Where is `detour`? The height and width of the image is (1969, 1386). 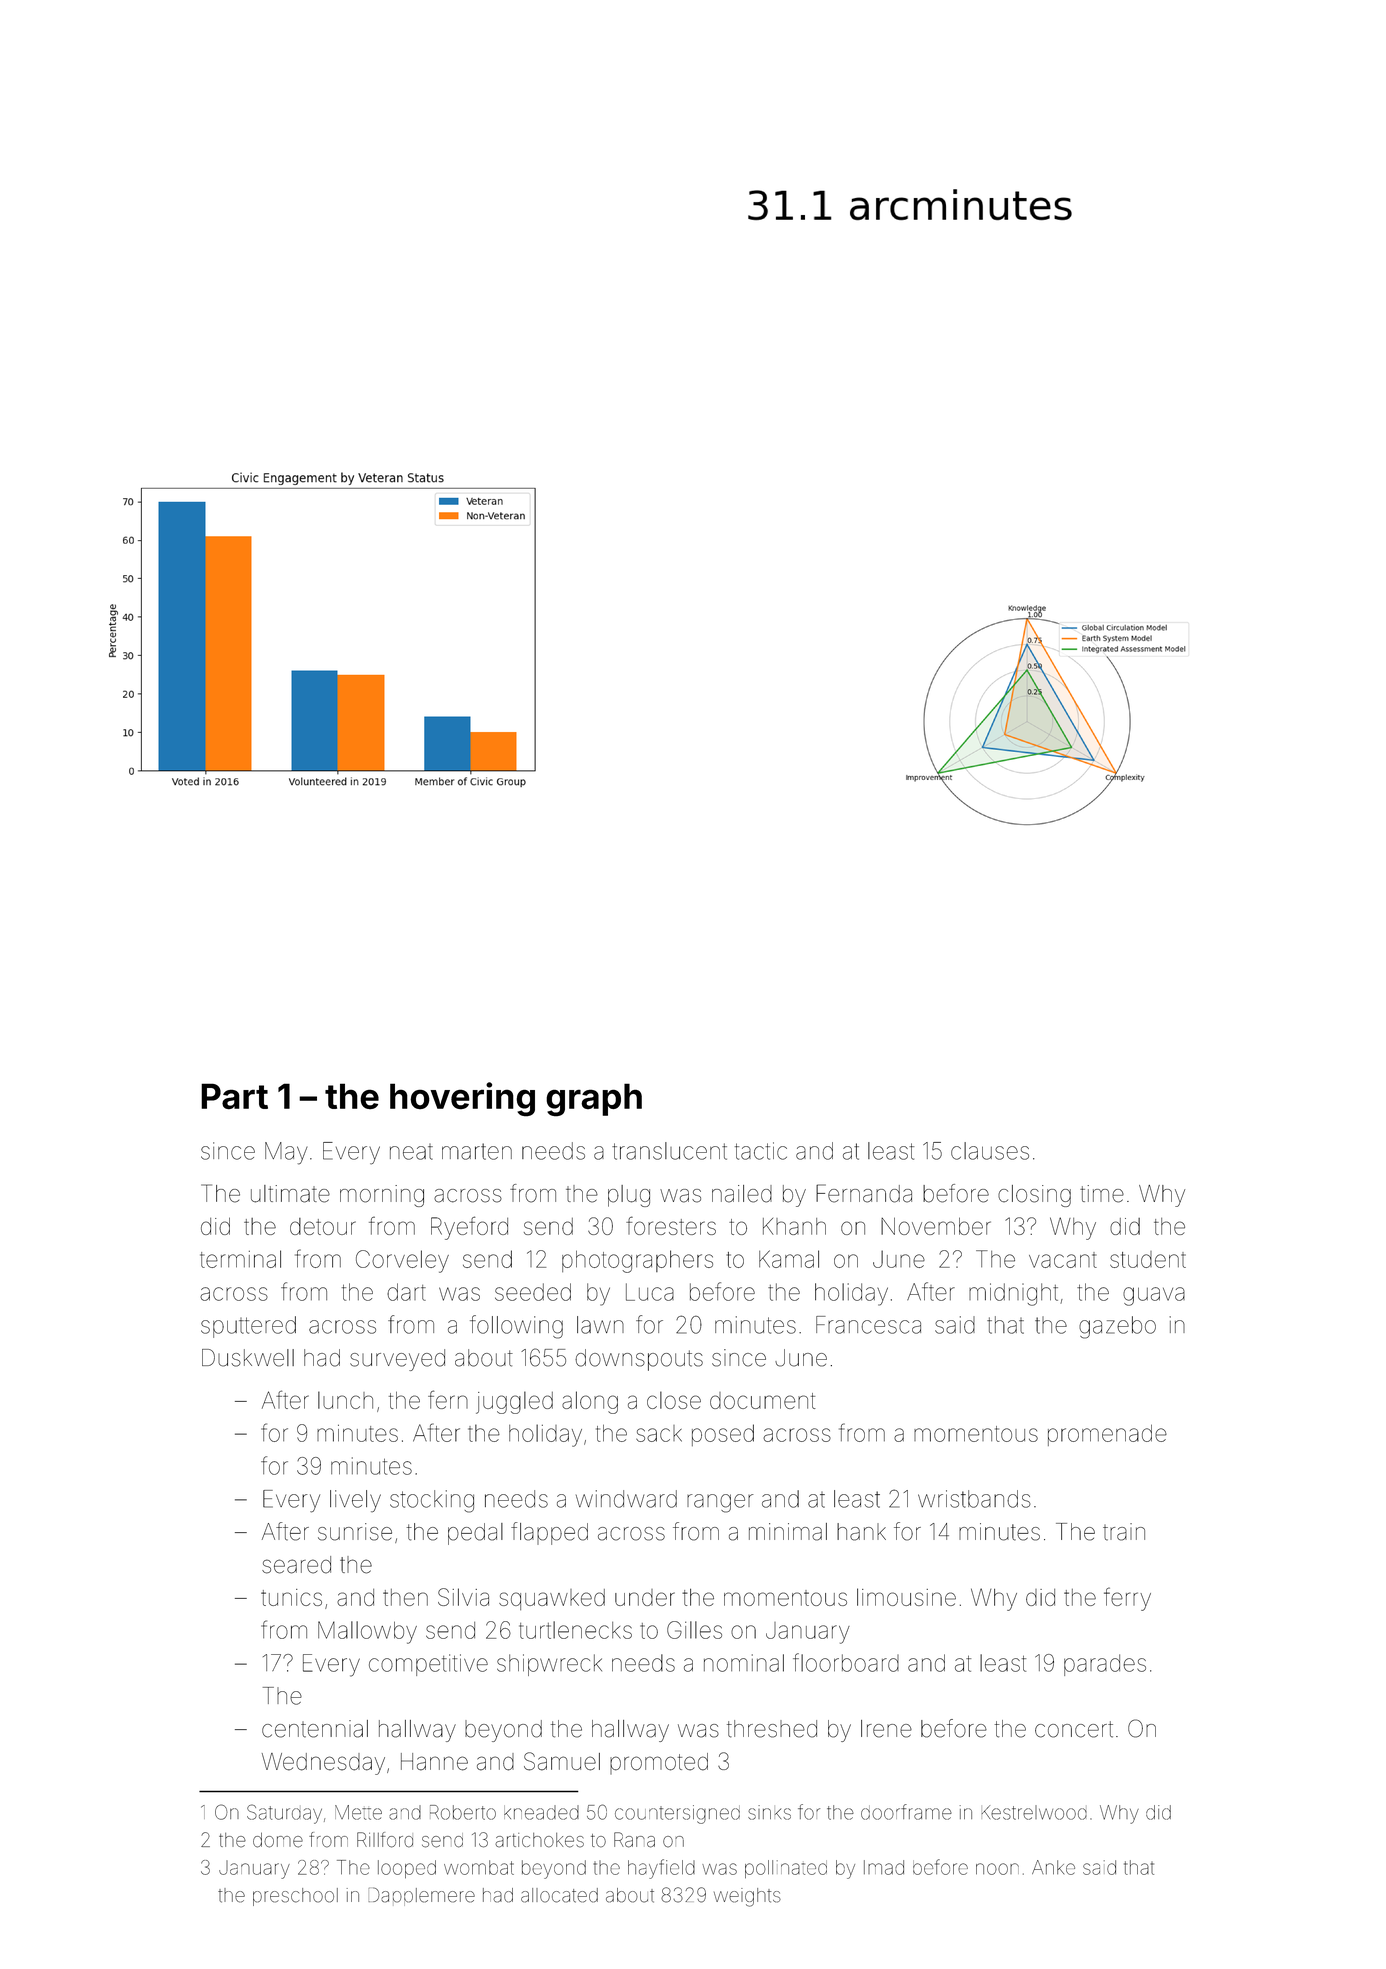
detour is located at coordinates (323, 1226).
